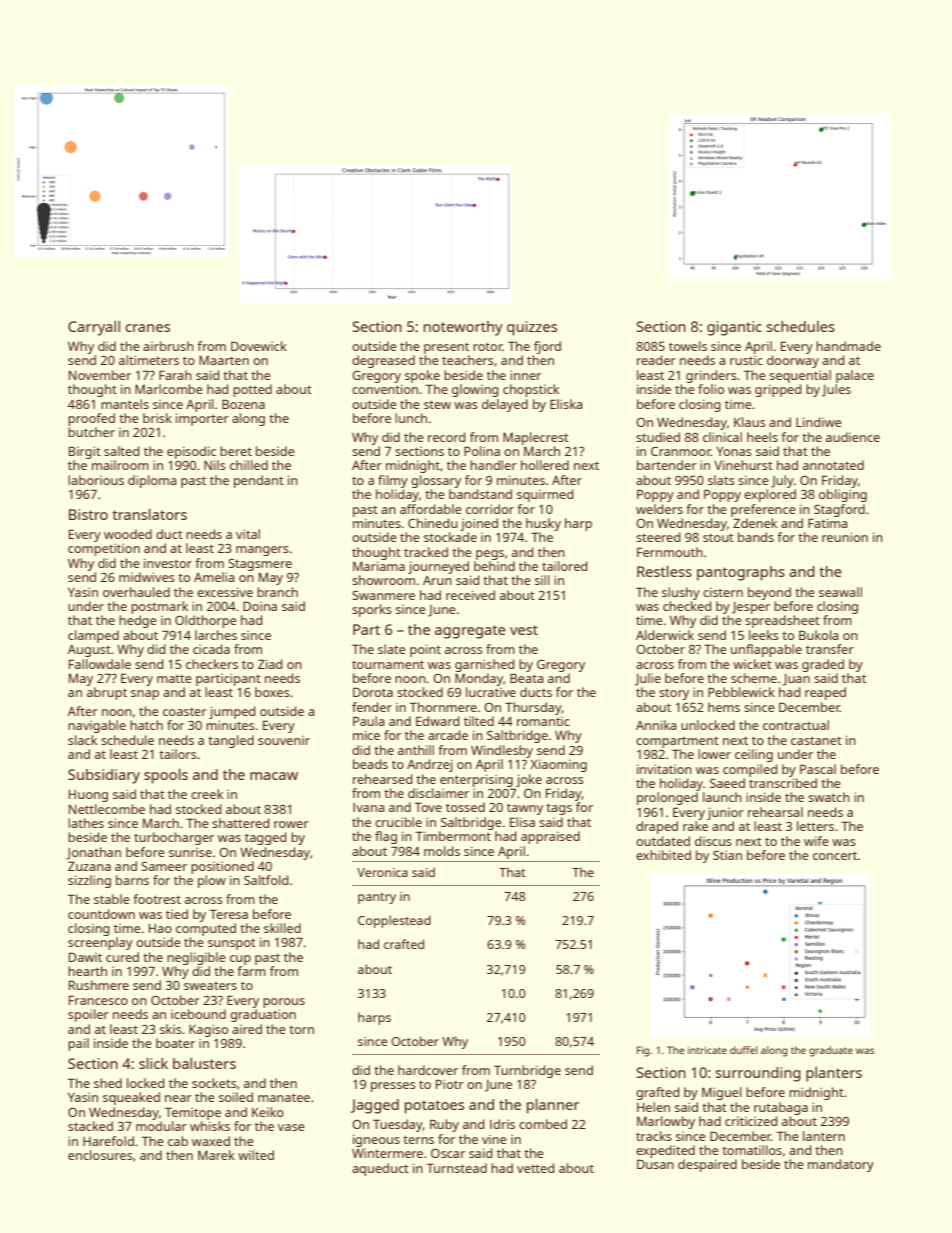 This image has width=952, height=1233. What do you see at coordinates (149, 514) in the image?
I see `translators` at bounding box center [149, 514].
